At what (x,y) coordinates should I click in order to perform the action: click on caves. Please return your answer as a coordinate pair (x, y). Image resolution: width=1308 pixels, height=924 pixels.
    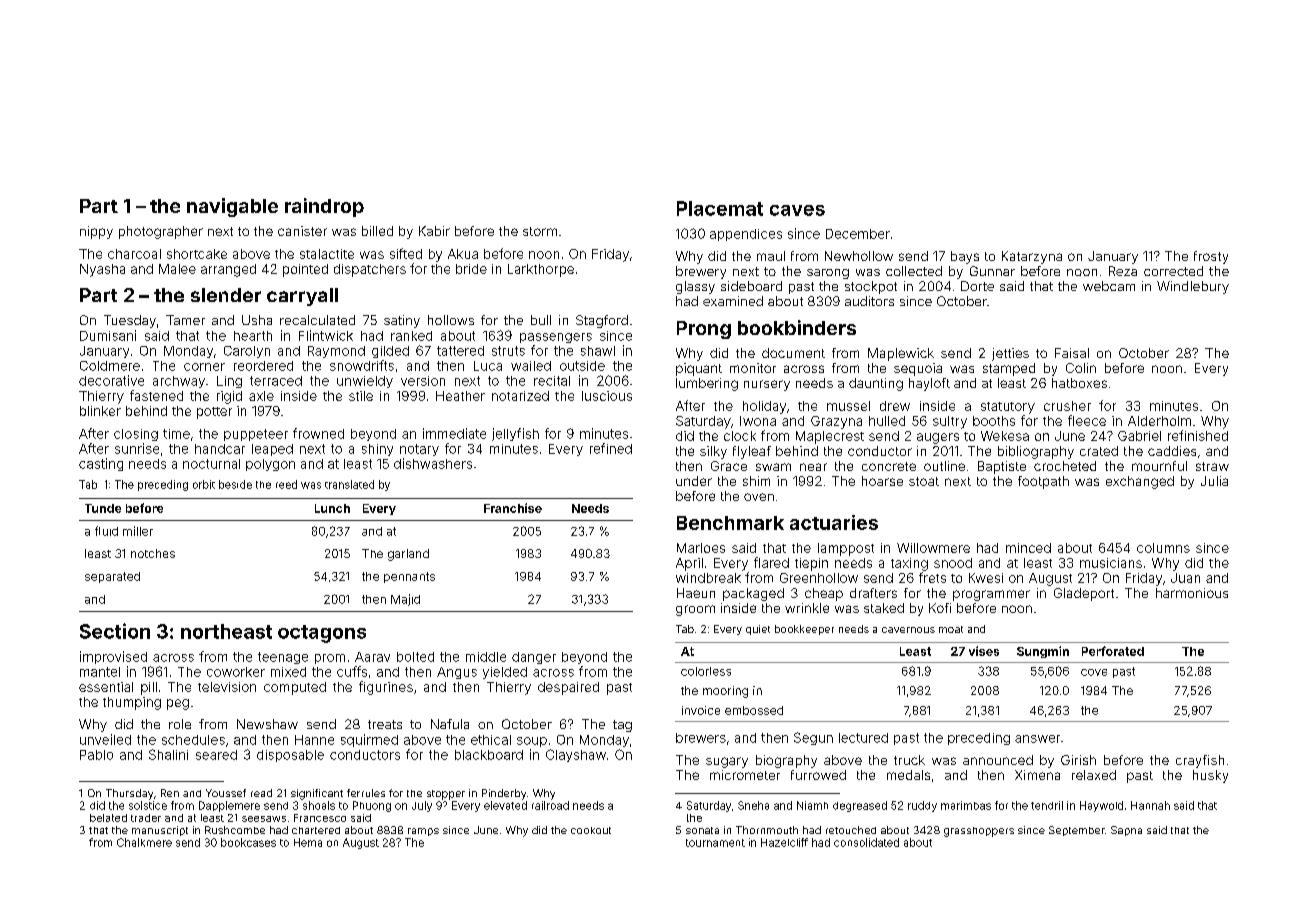
    Looking at the image, I should click on (797, 210).
